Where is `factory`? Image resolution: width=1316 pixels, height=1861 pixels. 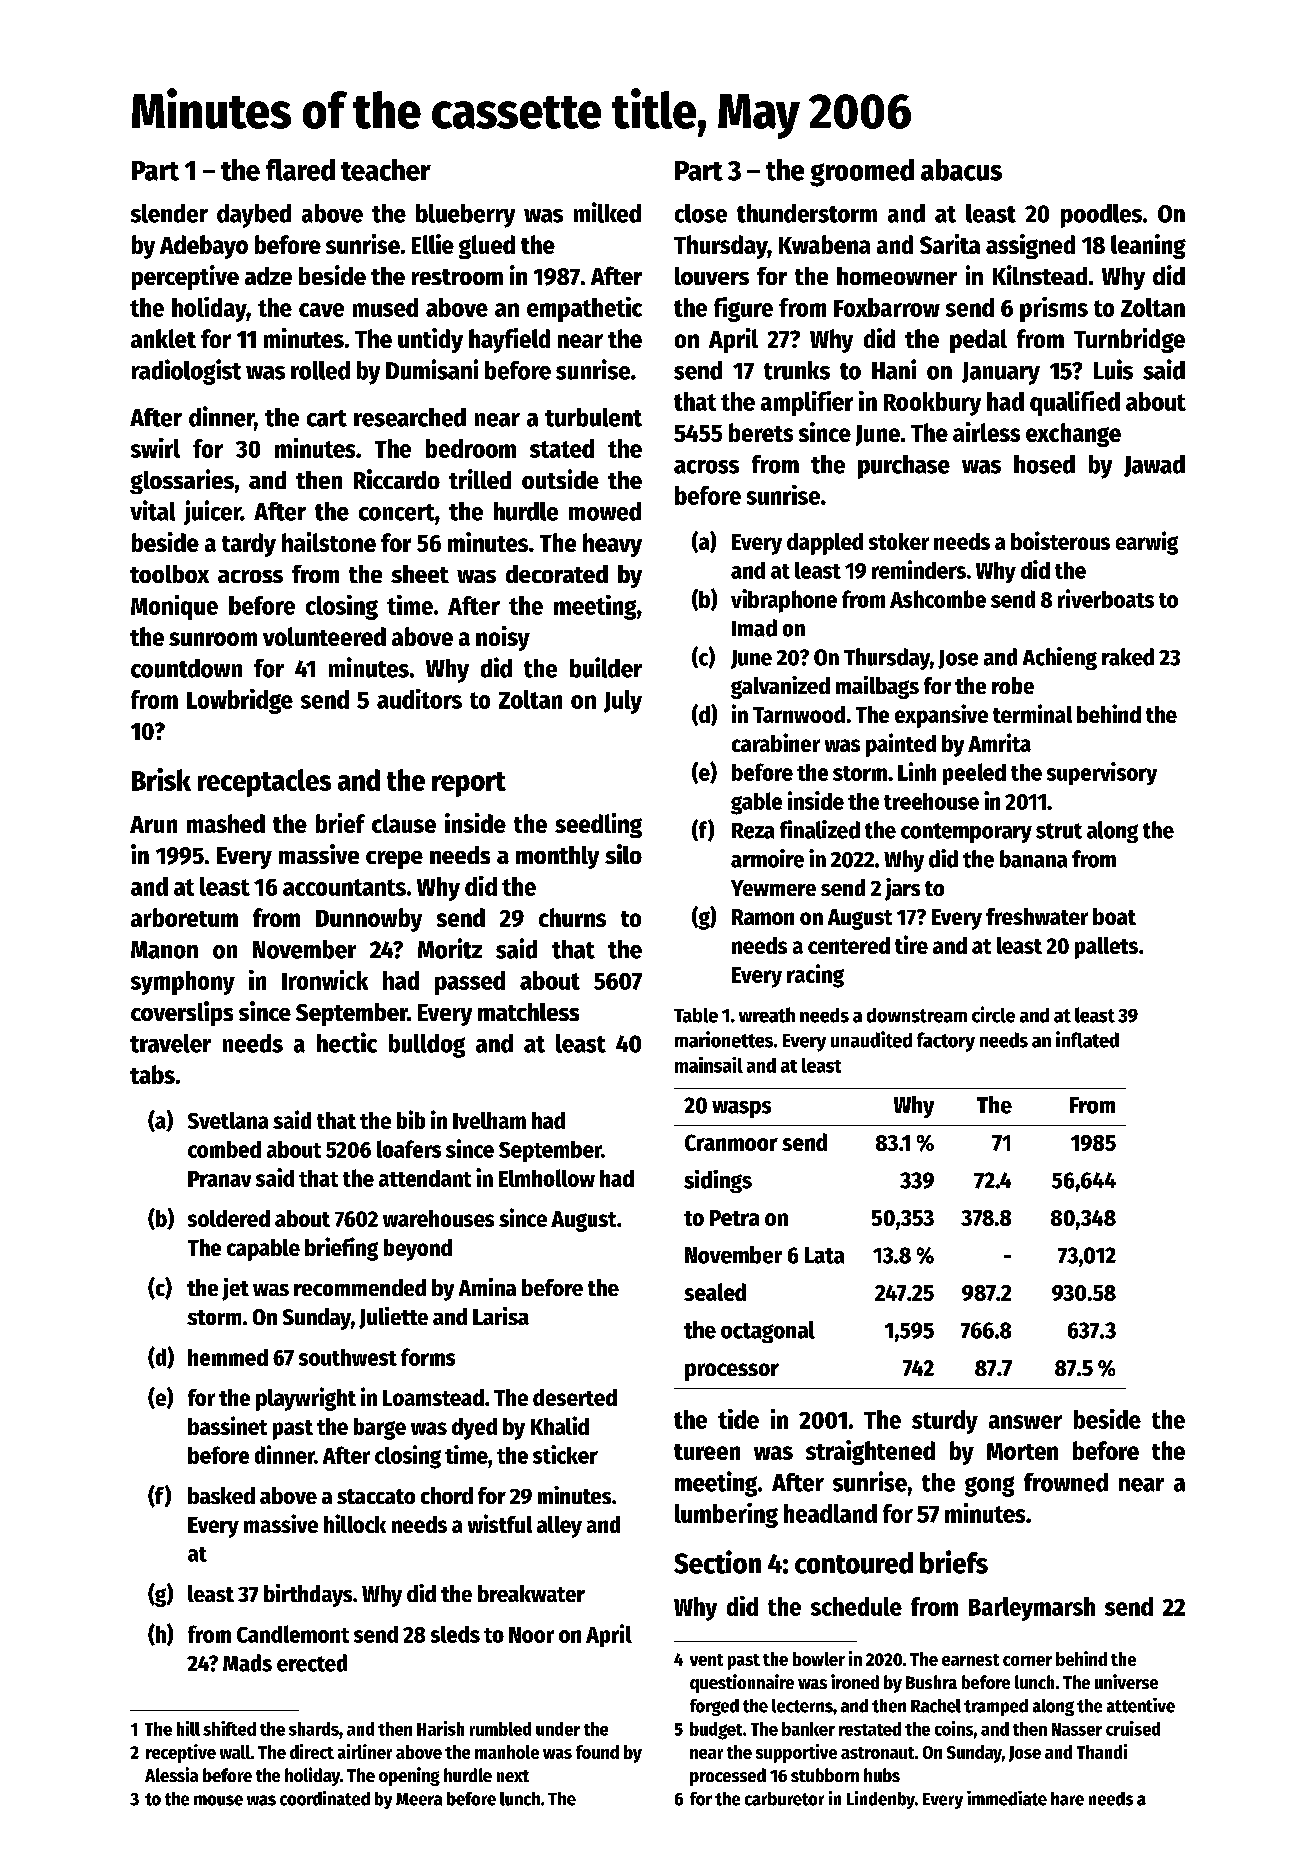 factory is located at coordinates (946, 1042).
